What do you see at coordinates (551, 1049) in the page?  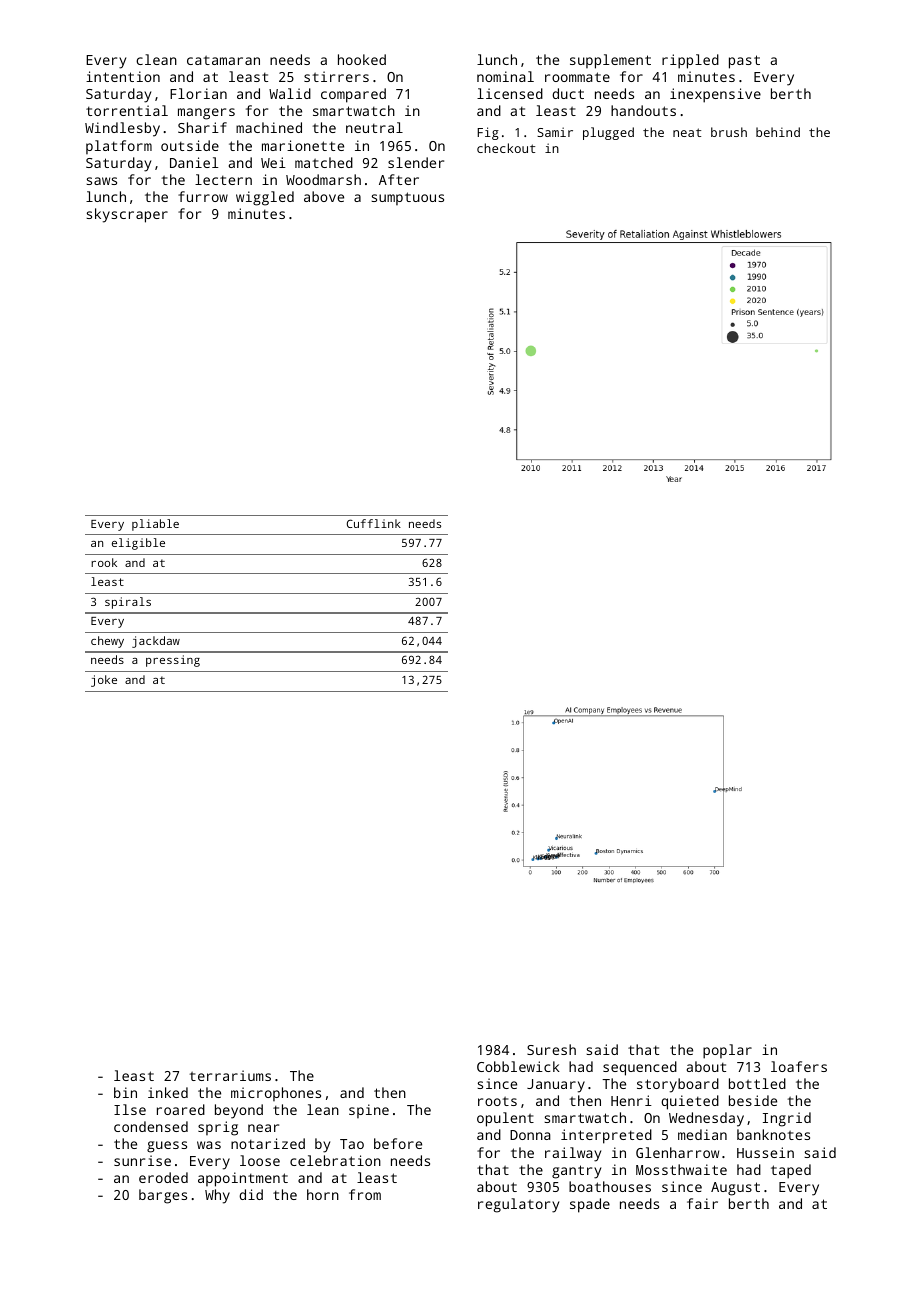 I see `Suresh` at bounding box center [551, 1049].
